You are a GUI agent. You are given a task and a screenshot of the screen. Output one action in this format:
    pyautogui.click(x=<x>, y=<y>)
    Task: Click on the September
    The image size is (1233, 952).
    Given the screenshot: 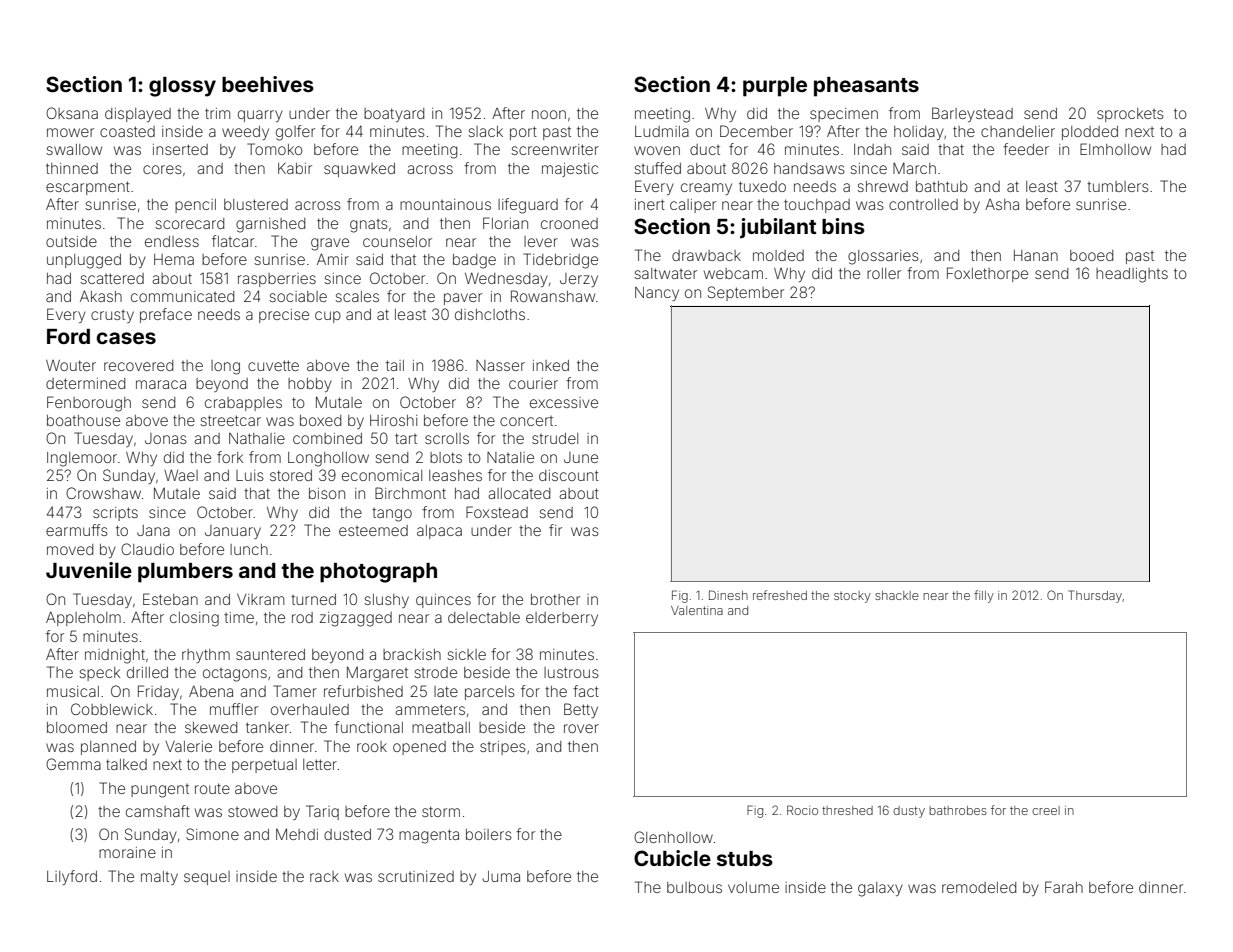 What is the action you would take?
    pyautogui.click(x=746, y=293)
